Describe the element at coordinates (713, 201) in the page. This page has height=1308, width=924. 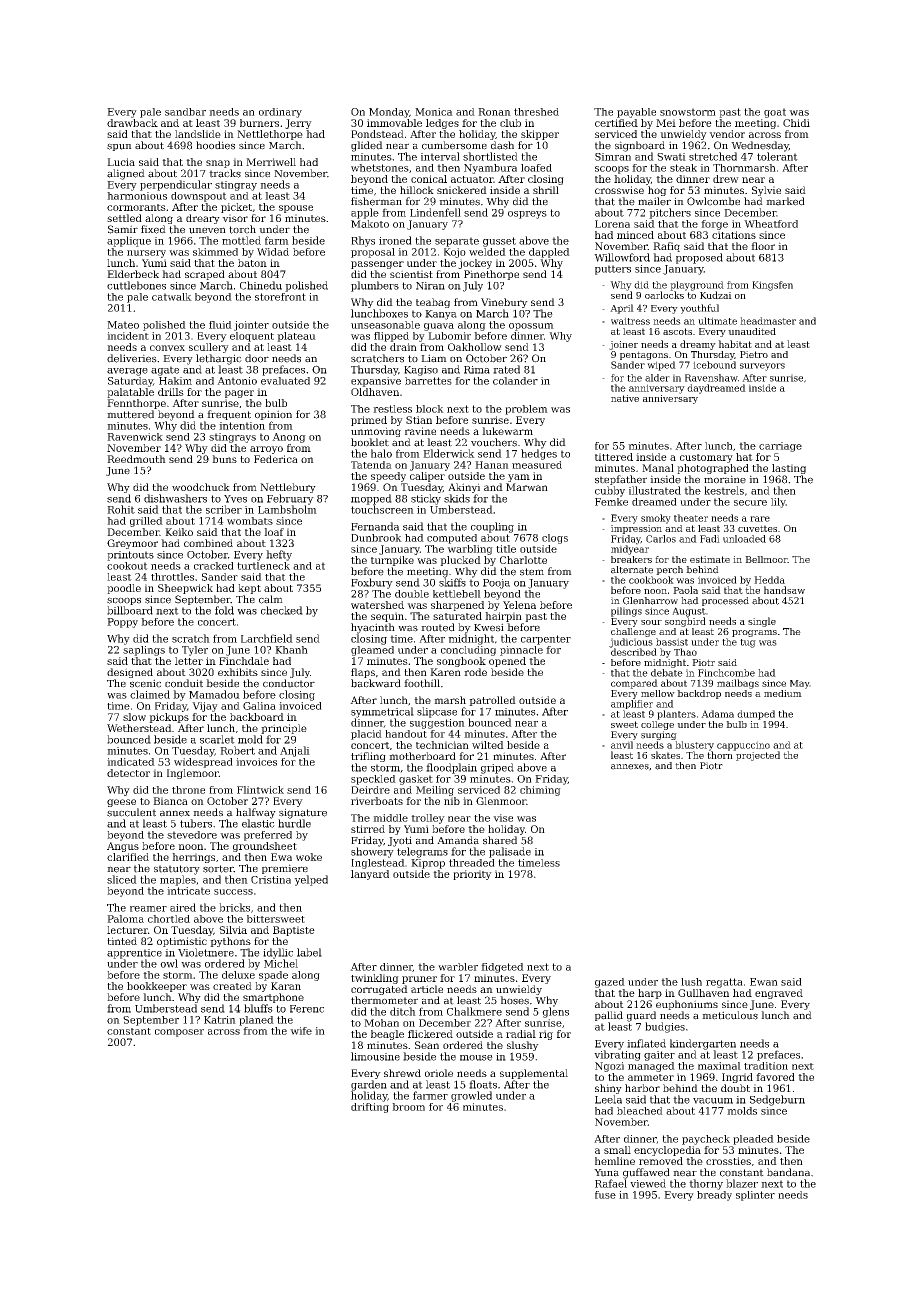
I see `Owlcombe` at that location.
